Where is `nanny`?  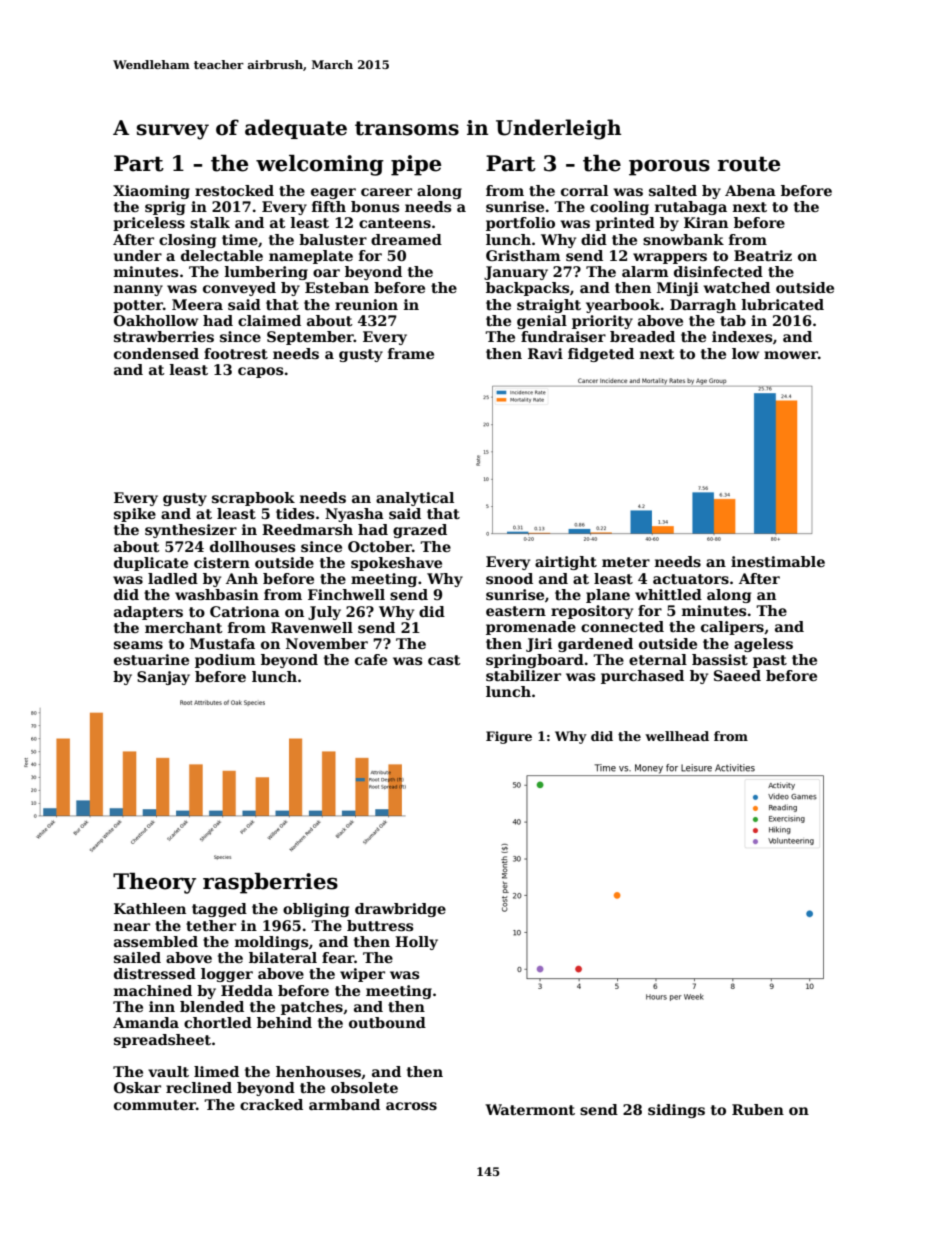
nanny is located at coordinates (138, 290).
